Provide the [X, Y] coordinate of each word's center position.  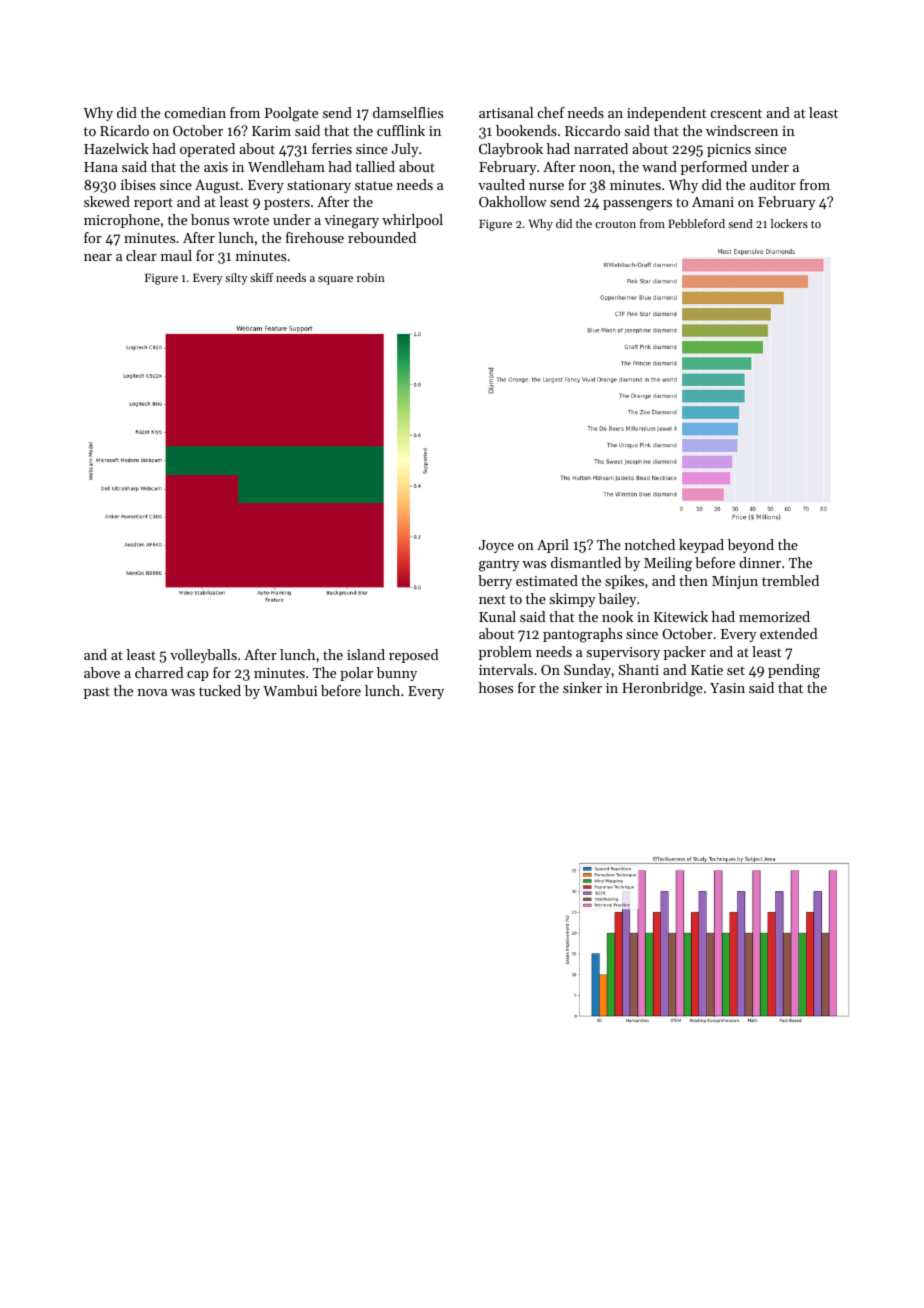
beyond [751, 546]
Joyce [496, 546]
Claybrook [511, 150]
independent [667, 114]
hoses [496, 687]
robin [371, 277]
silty [236, 279]
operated [207, 150]
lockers [789, 223]
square [335, 280]
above [102, 672]
